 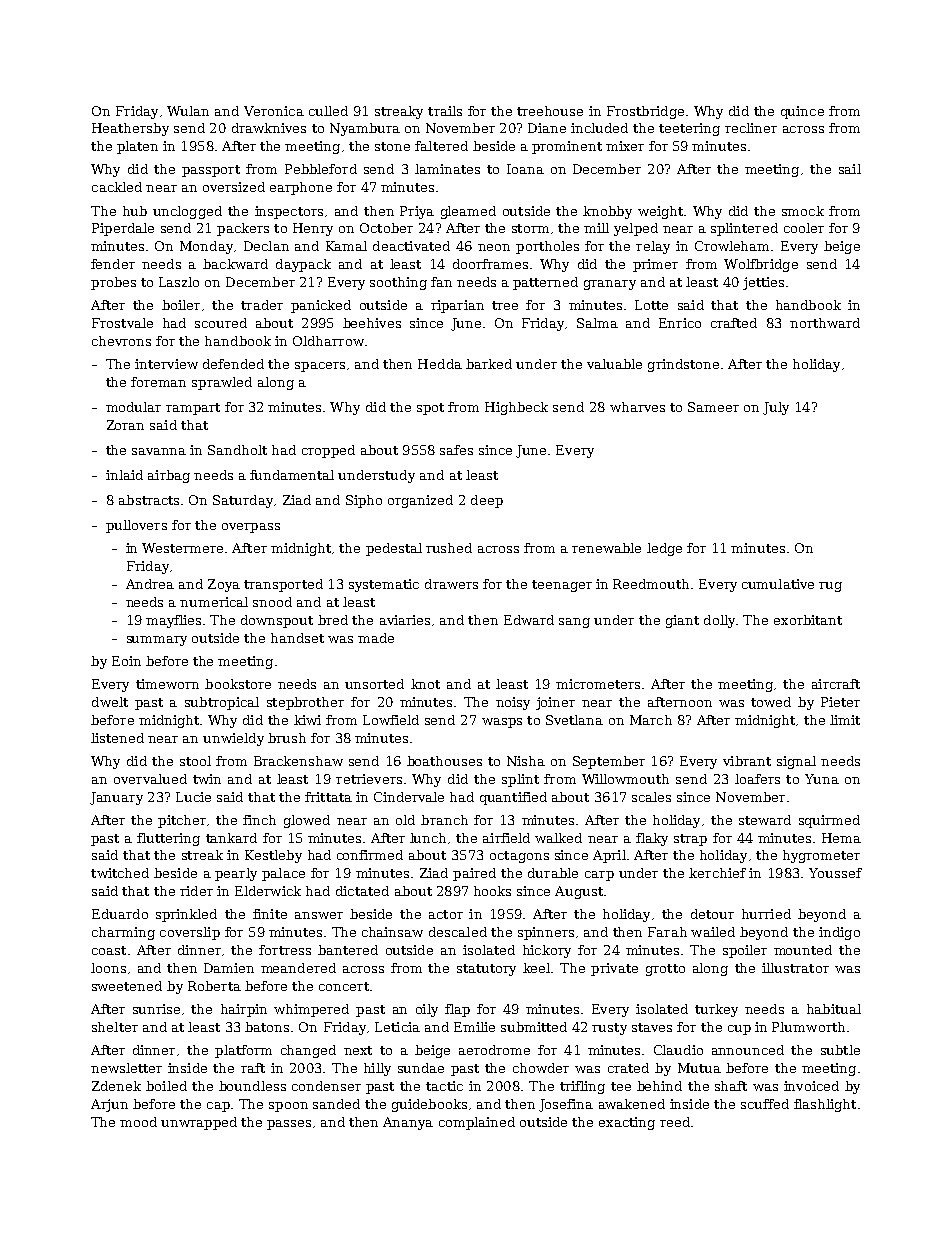 What do you see at coordinates (211, 171) in the page?
I see `passport` at bounding box center [211, 171].
